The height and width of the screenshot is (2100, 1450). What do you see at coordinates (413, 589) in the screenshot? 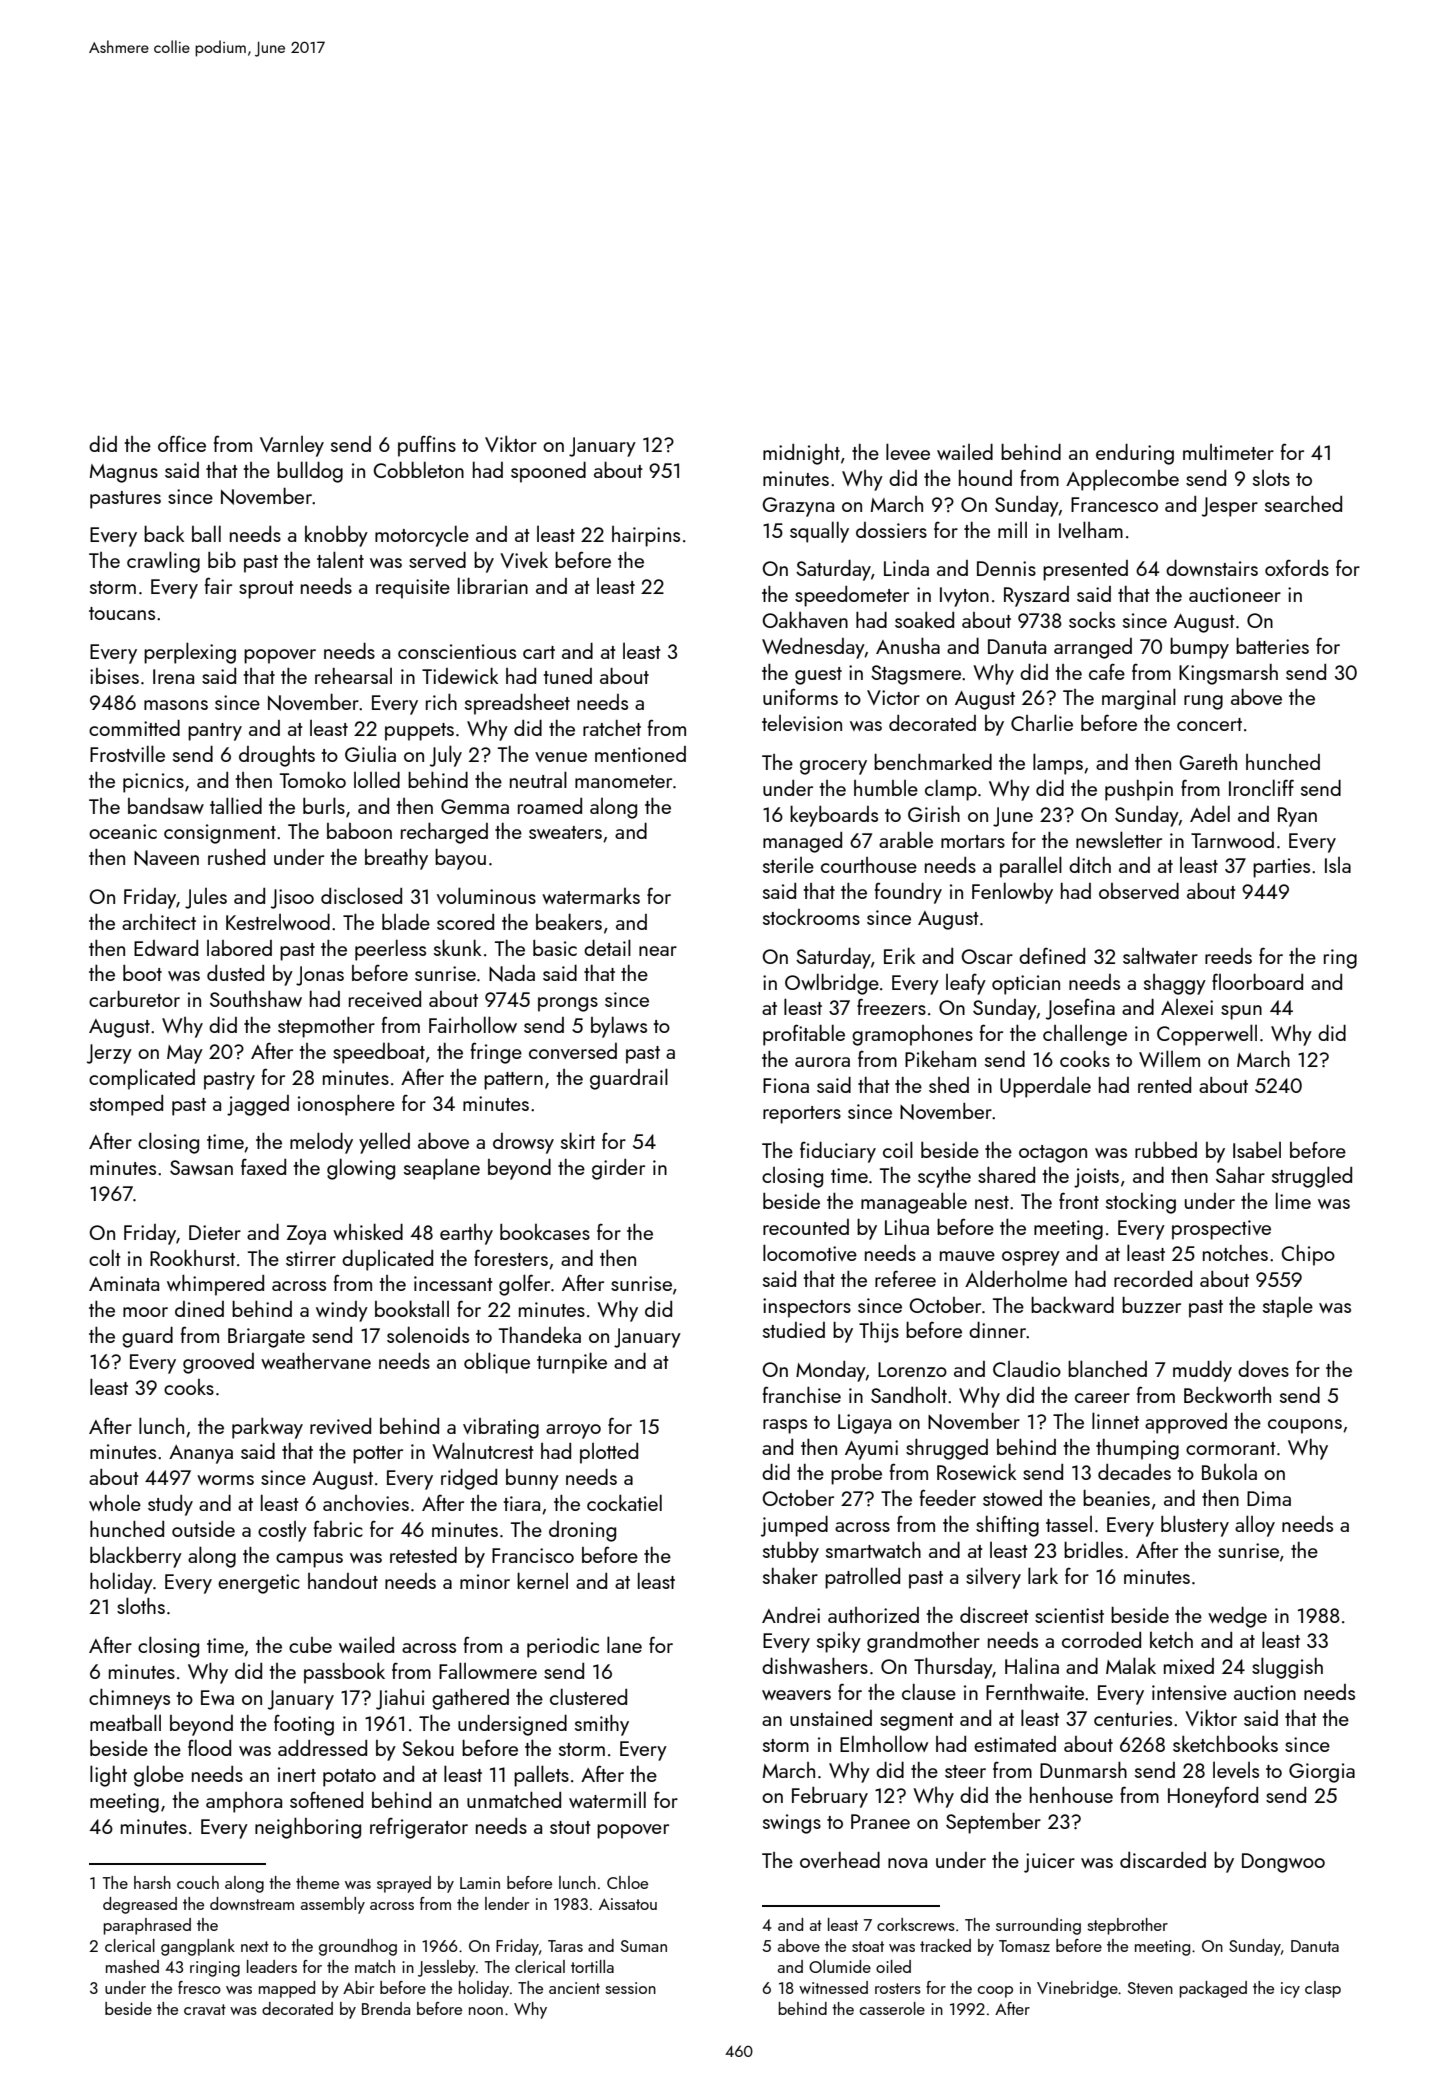
I see `requisite` at bounding box center [413, 589].
